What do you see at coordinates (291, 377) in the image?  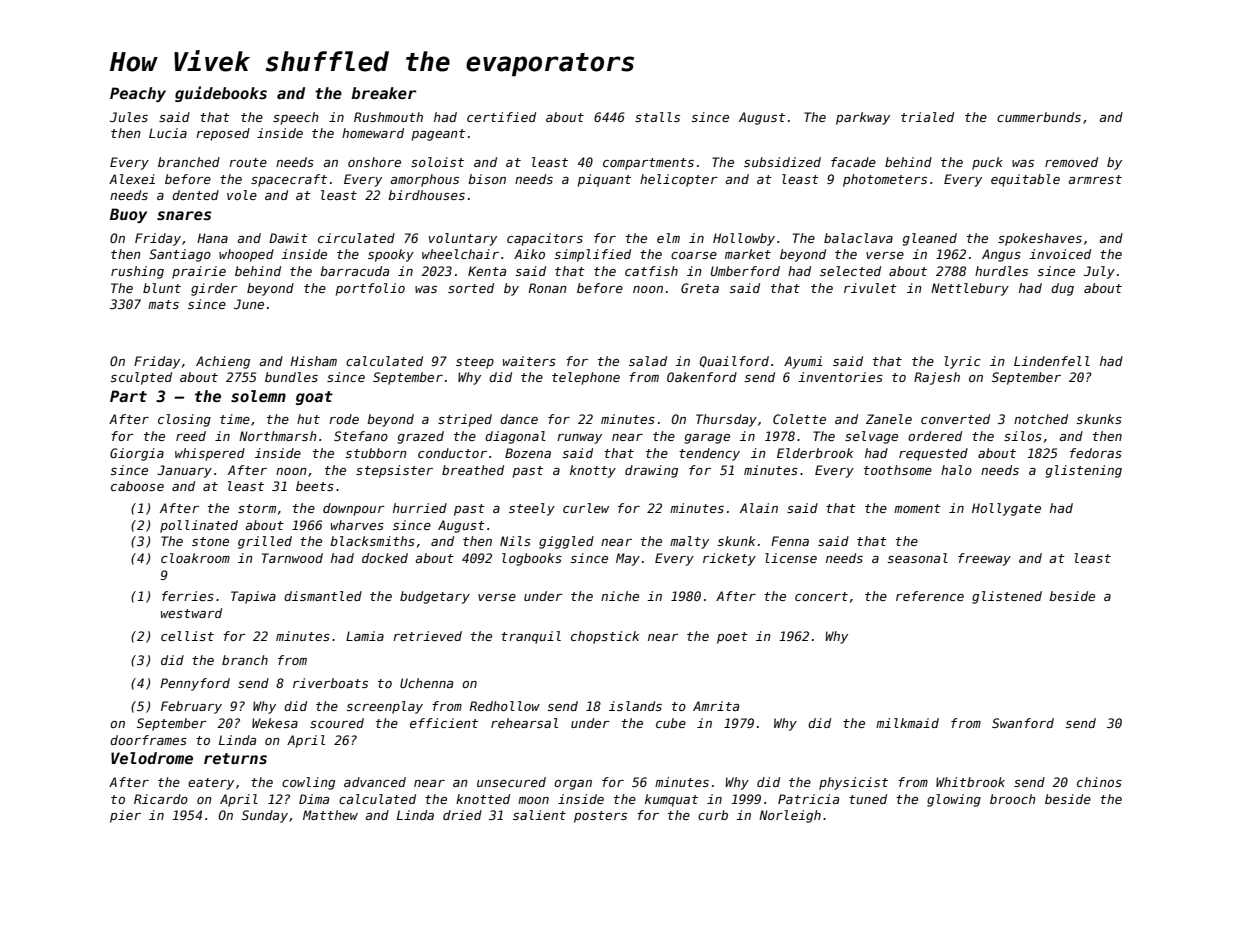 I see `bundles` at bounding box center [291, 377].
